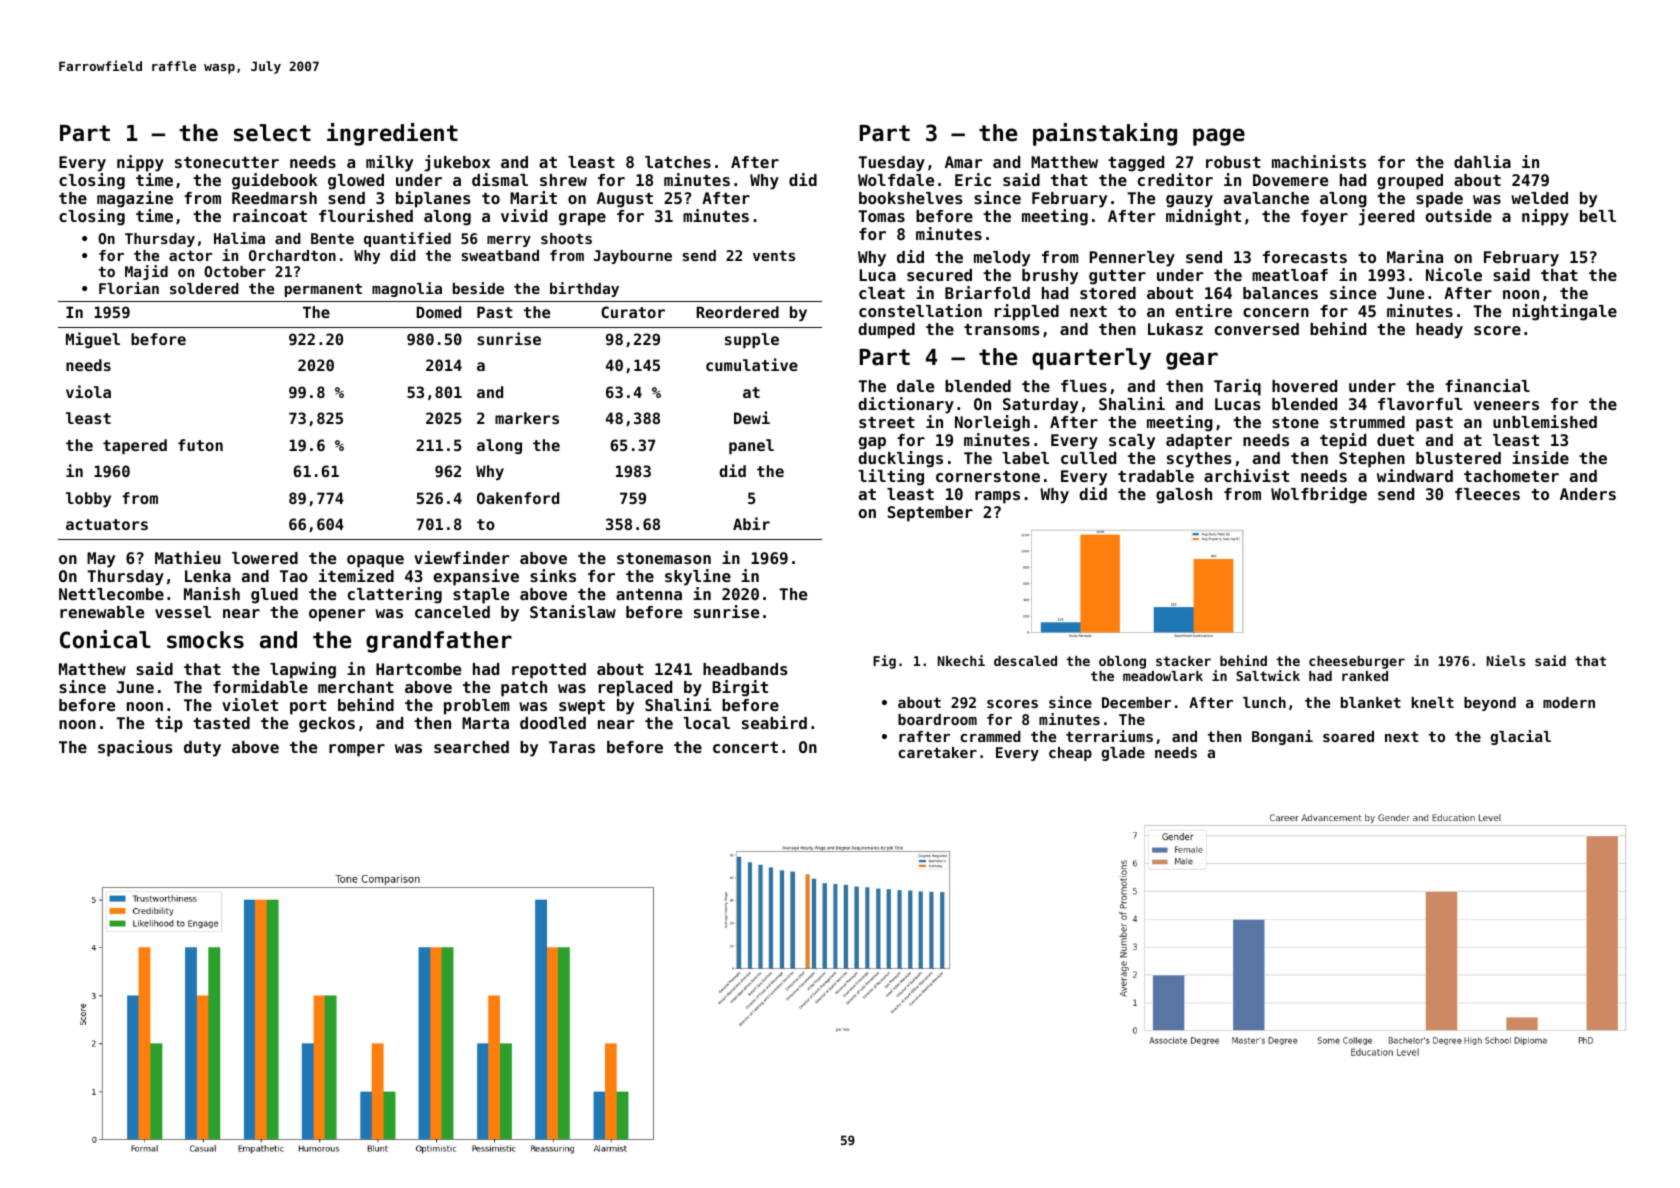 The width and height of the image is (1680, 1188). I want to click on patch, so click(524, 689).
